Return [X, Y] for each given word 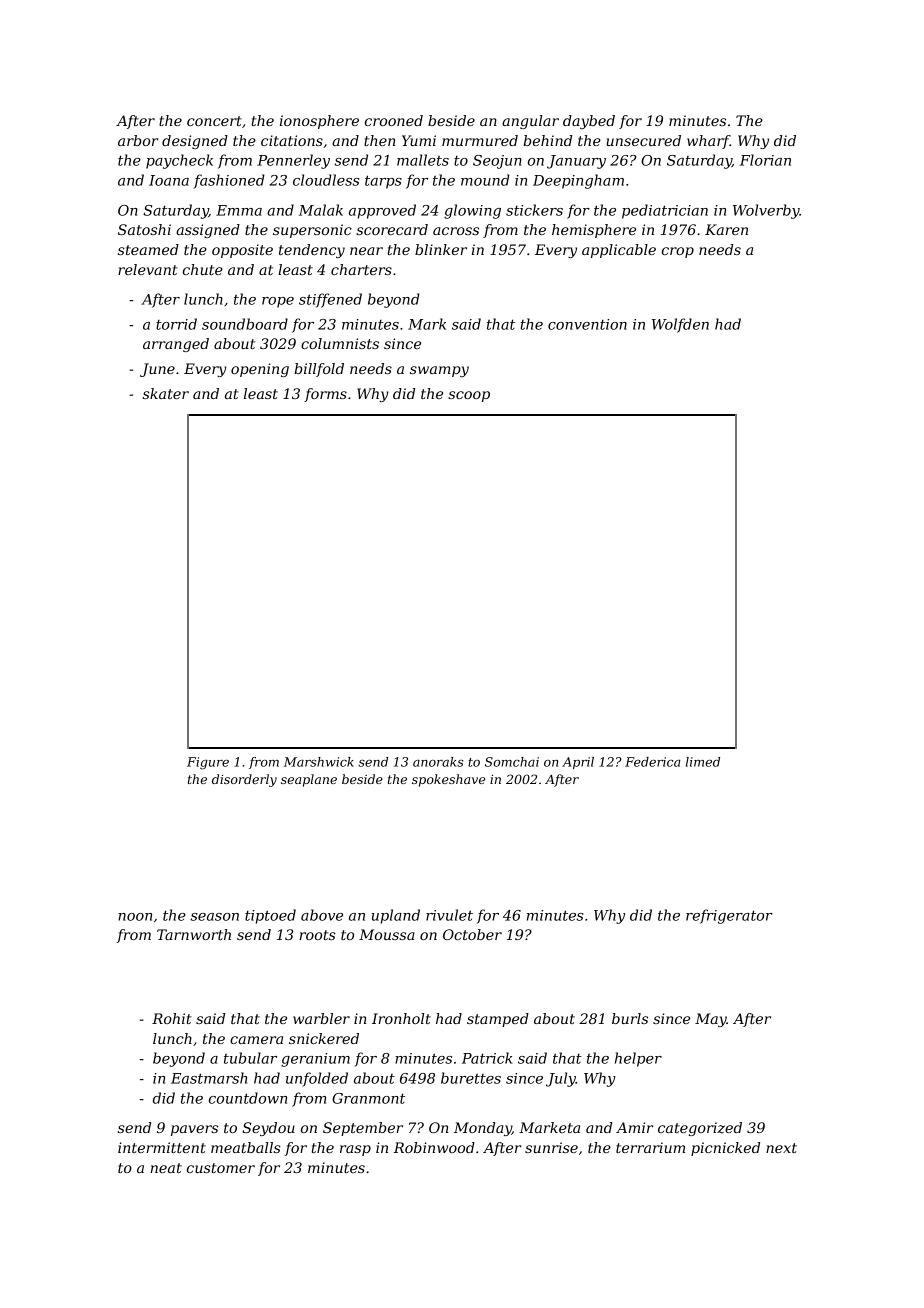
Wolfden [680, 325]
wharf [708, 142]
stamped [498, 1020]
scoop [469, 396]
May [711, 1020]
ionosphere [319, 122]
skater [166, 393]
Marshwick [319, 762]
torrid [176, 324]
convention [587, 324]
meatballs [246, 1147]
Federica [653, 762]
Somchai [512, 762]
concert [214, 121]
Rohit [172, 1018]
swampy [439, 371]
